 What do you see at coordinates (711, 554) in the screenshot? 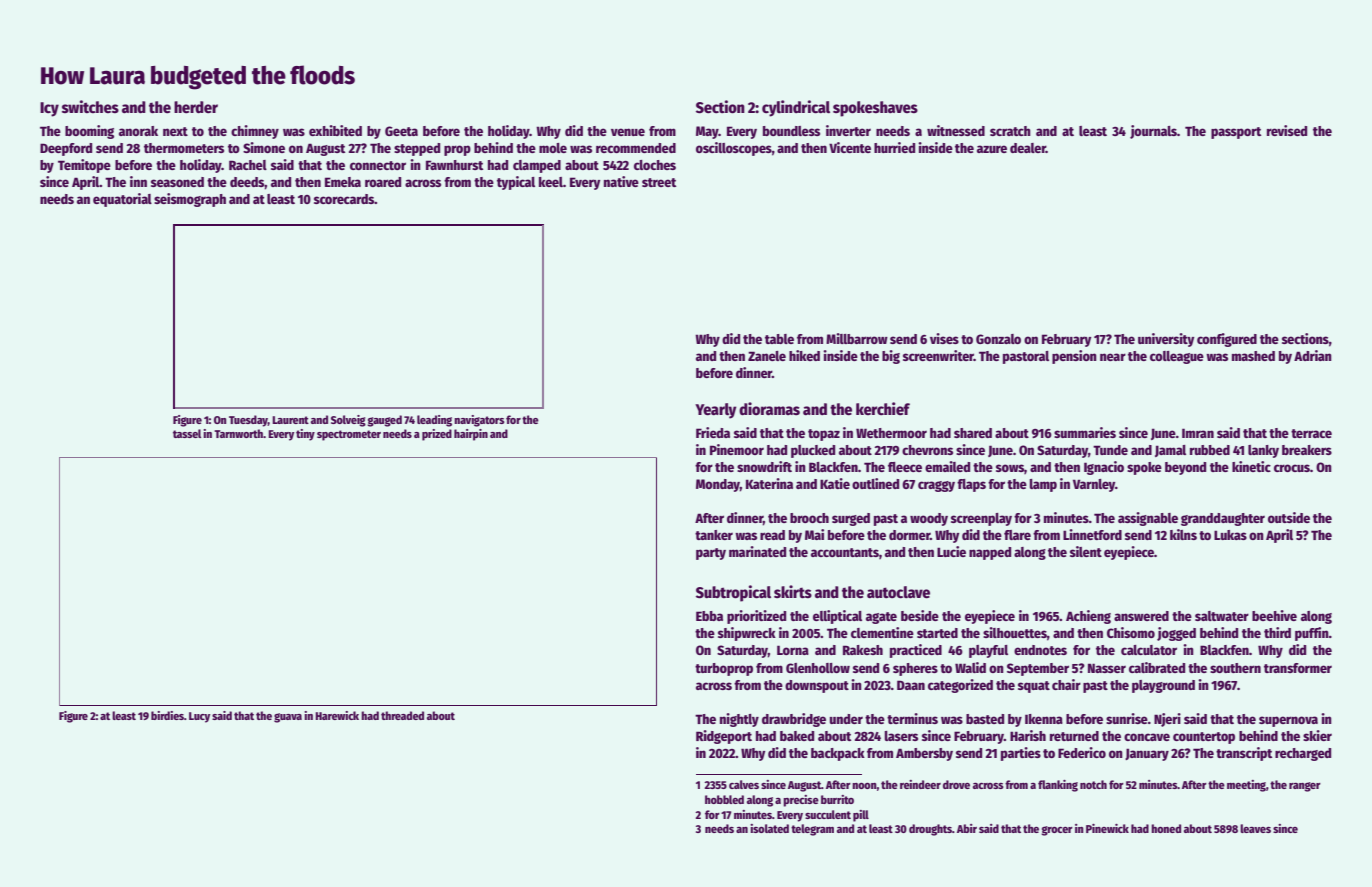
I see `party` at bounding box center [711, 554].
